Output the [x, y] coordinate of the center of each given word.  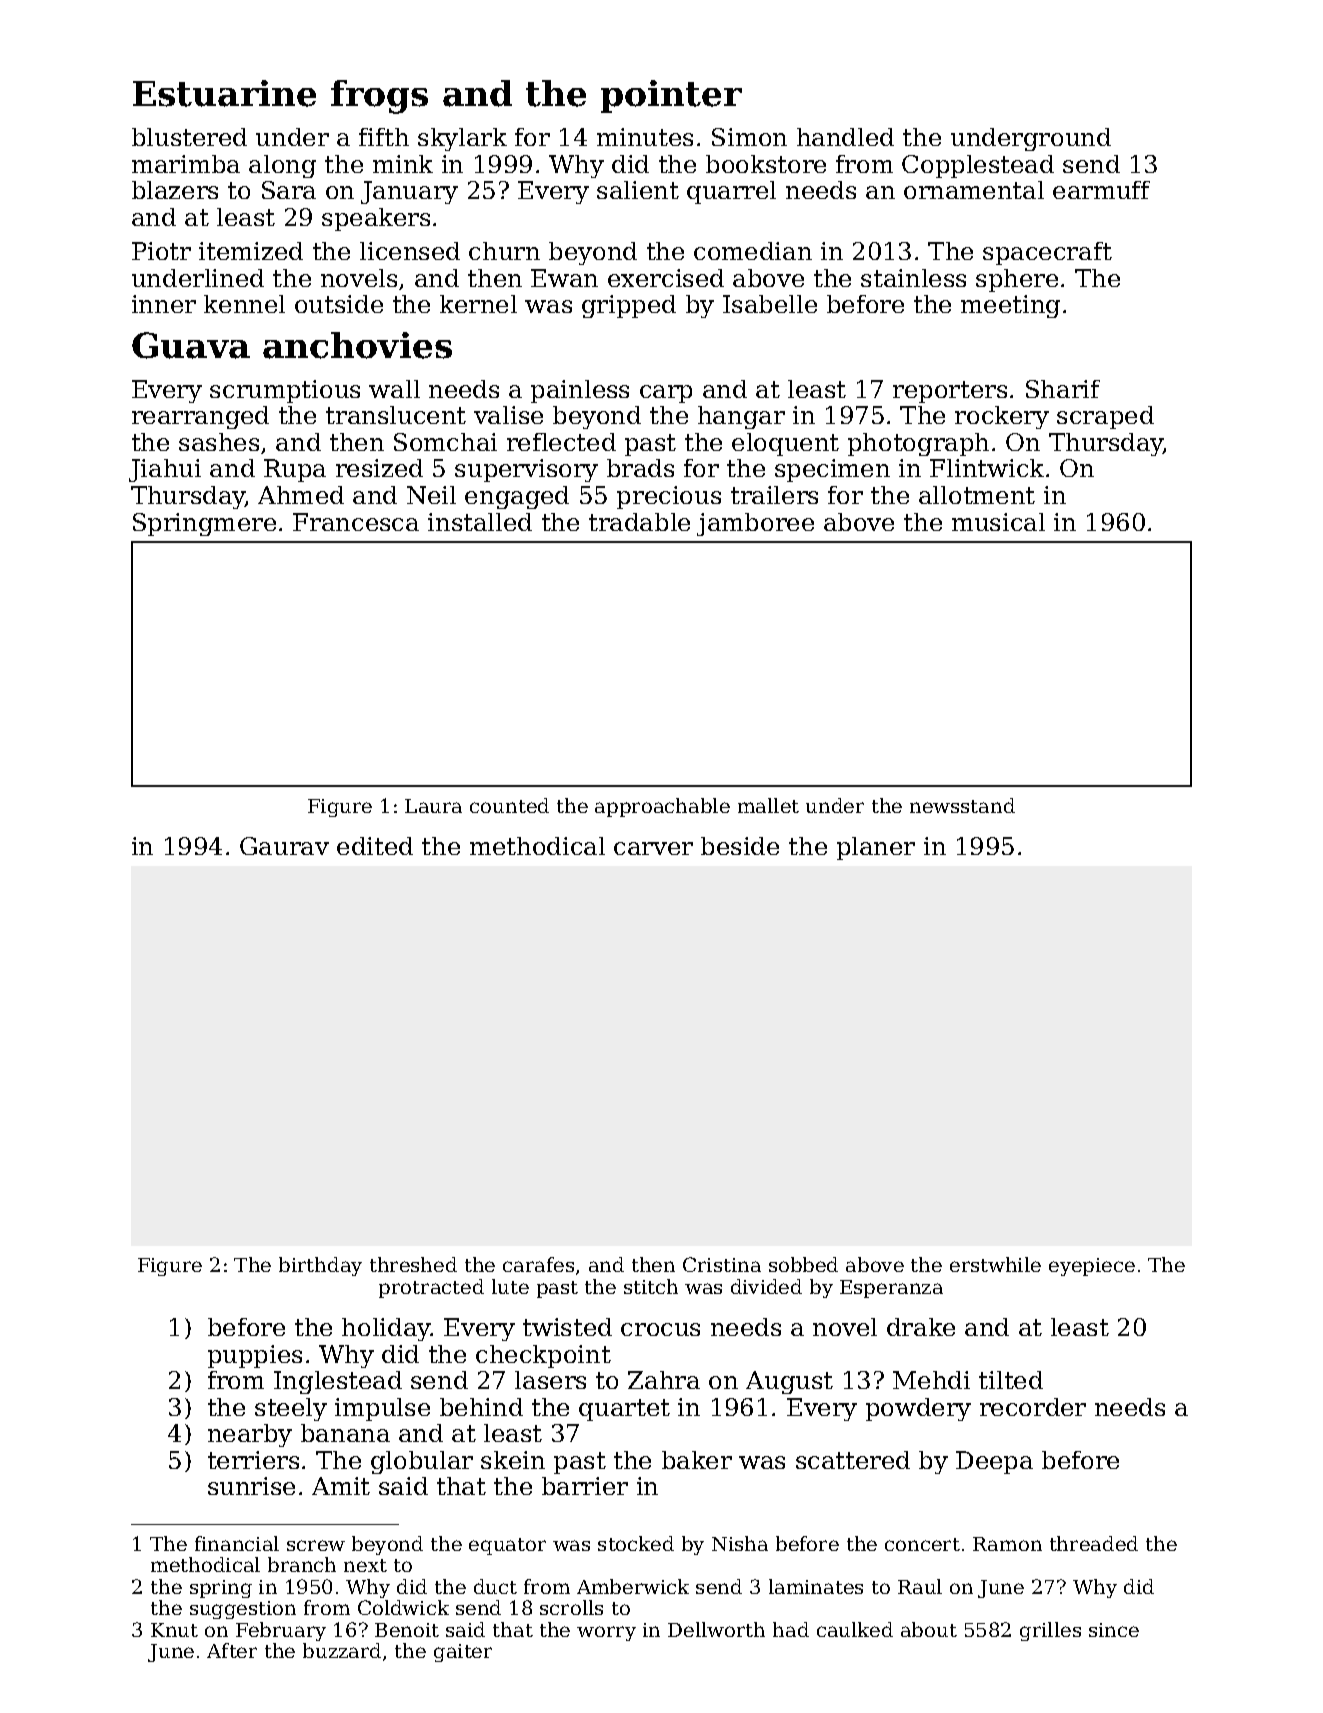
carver [653, 848]
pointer [671, 96]
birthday [320, 1266]
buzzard [342, 1650]
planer [876, 848]
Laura [433, 806]
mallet [768, 805]
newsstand [962, 805]
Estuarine [224, 93]
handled [845, 137]
